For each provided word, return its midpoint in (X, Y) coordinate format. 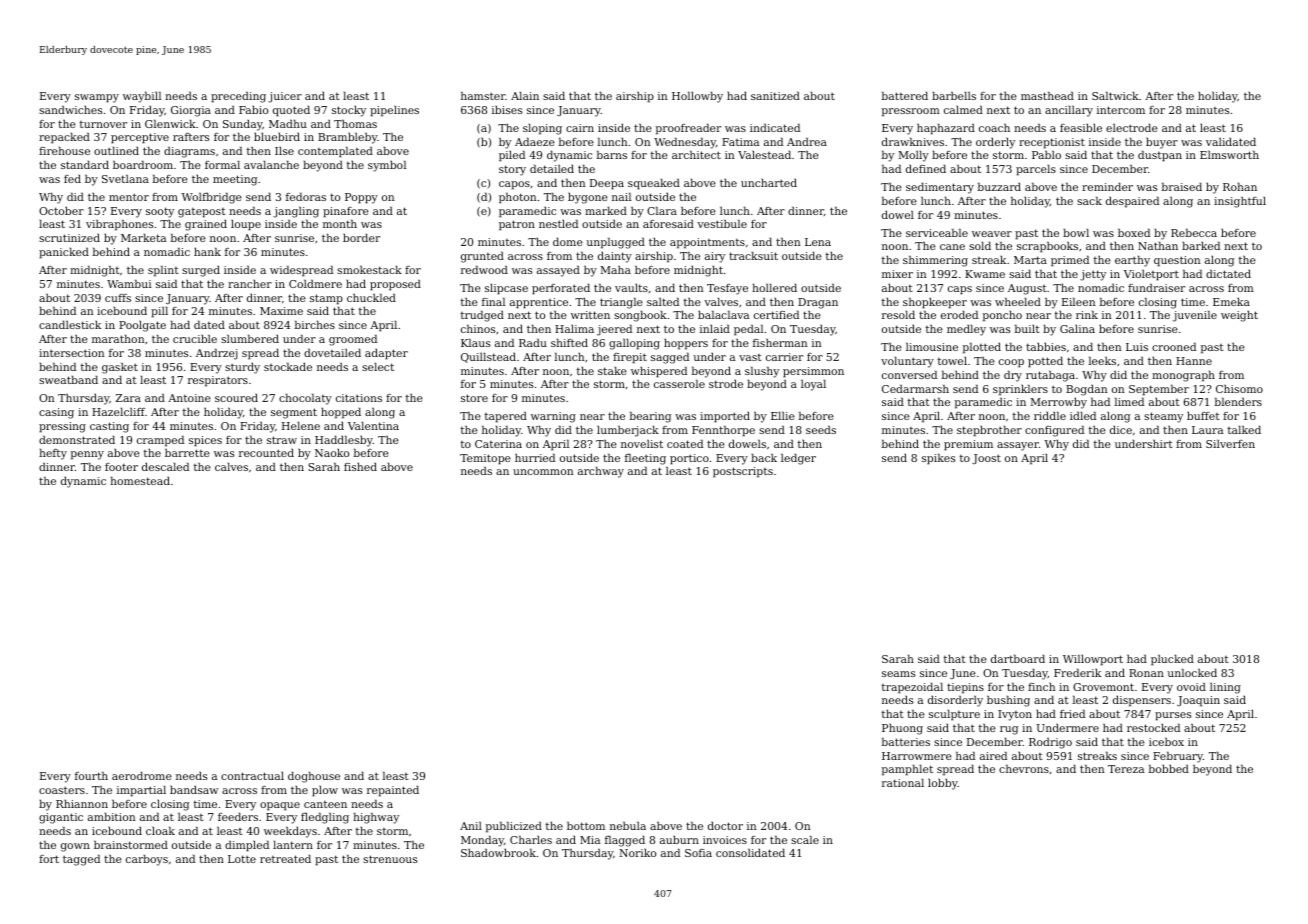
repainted (393, 791)
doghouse (314, 777)
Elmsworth (1229, 154)
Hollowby (697, 97)
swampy (97, 98)
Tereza (1126, 769)
